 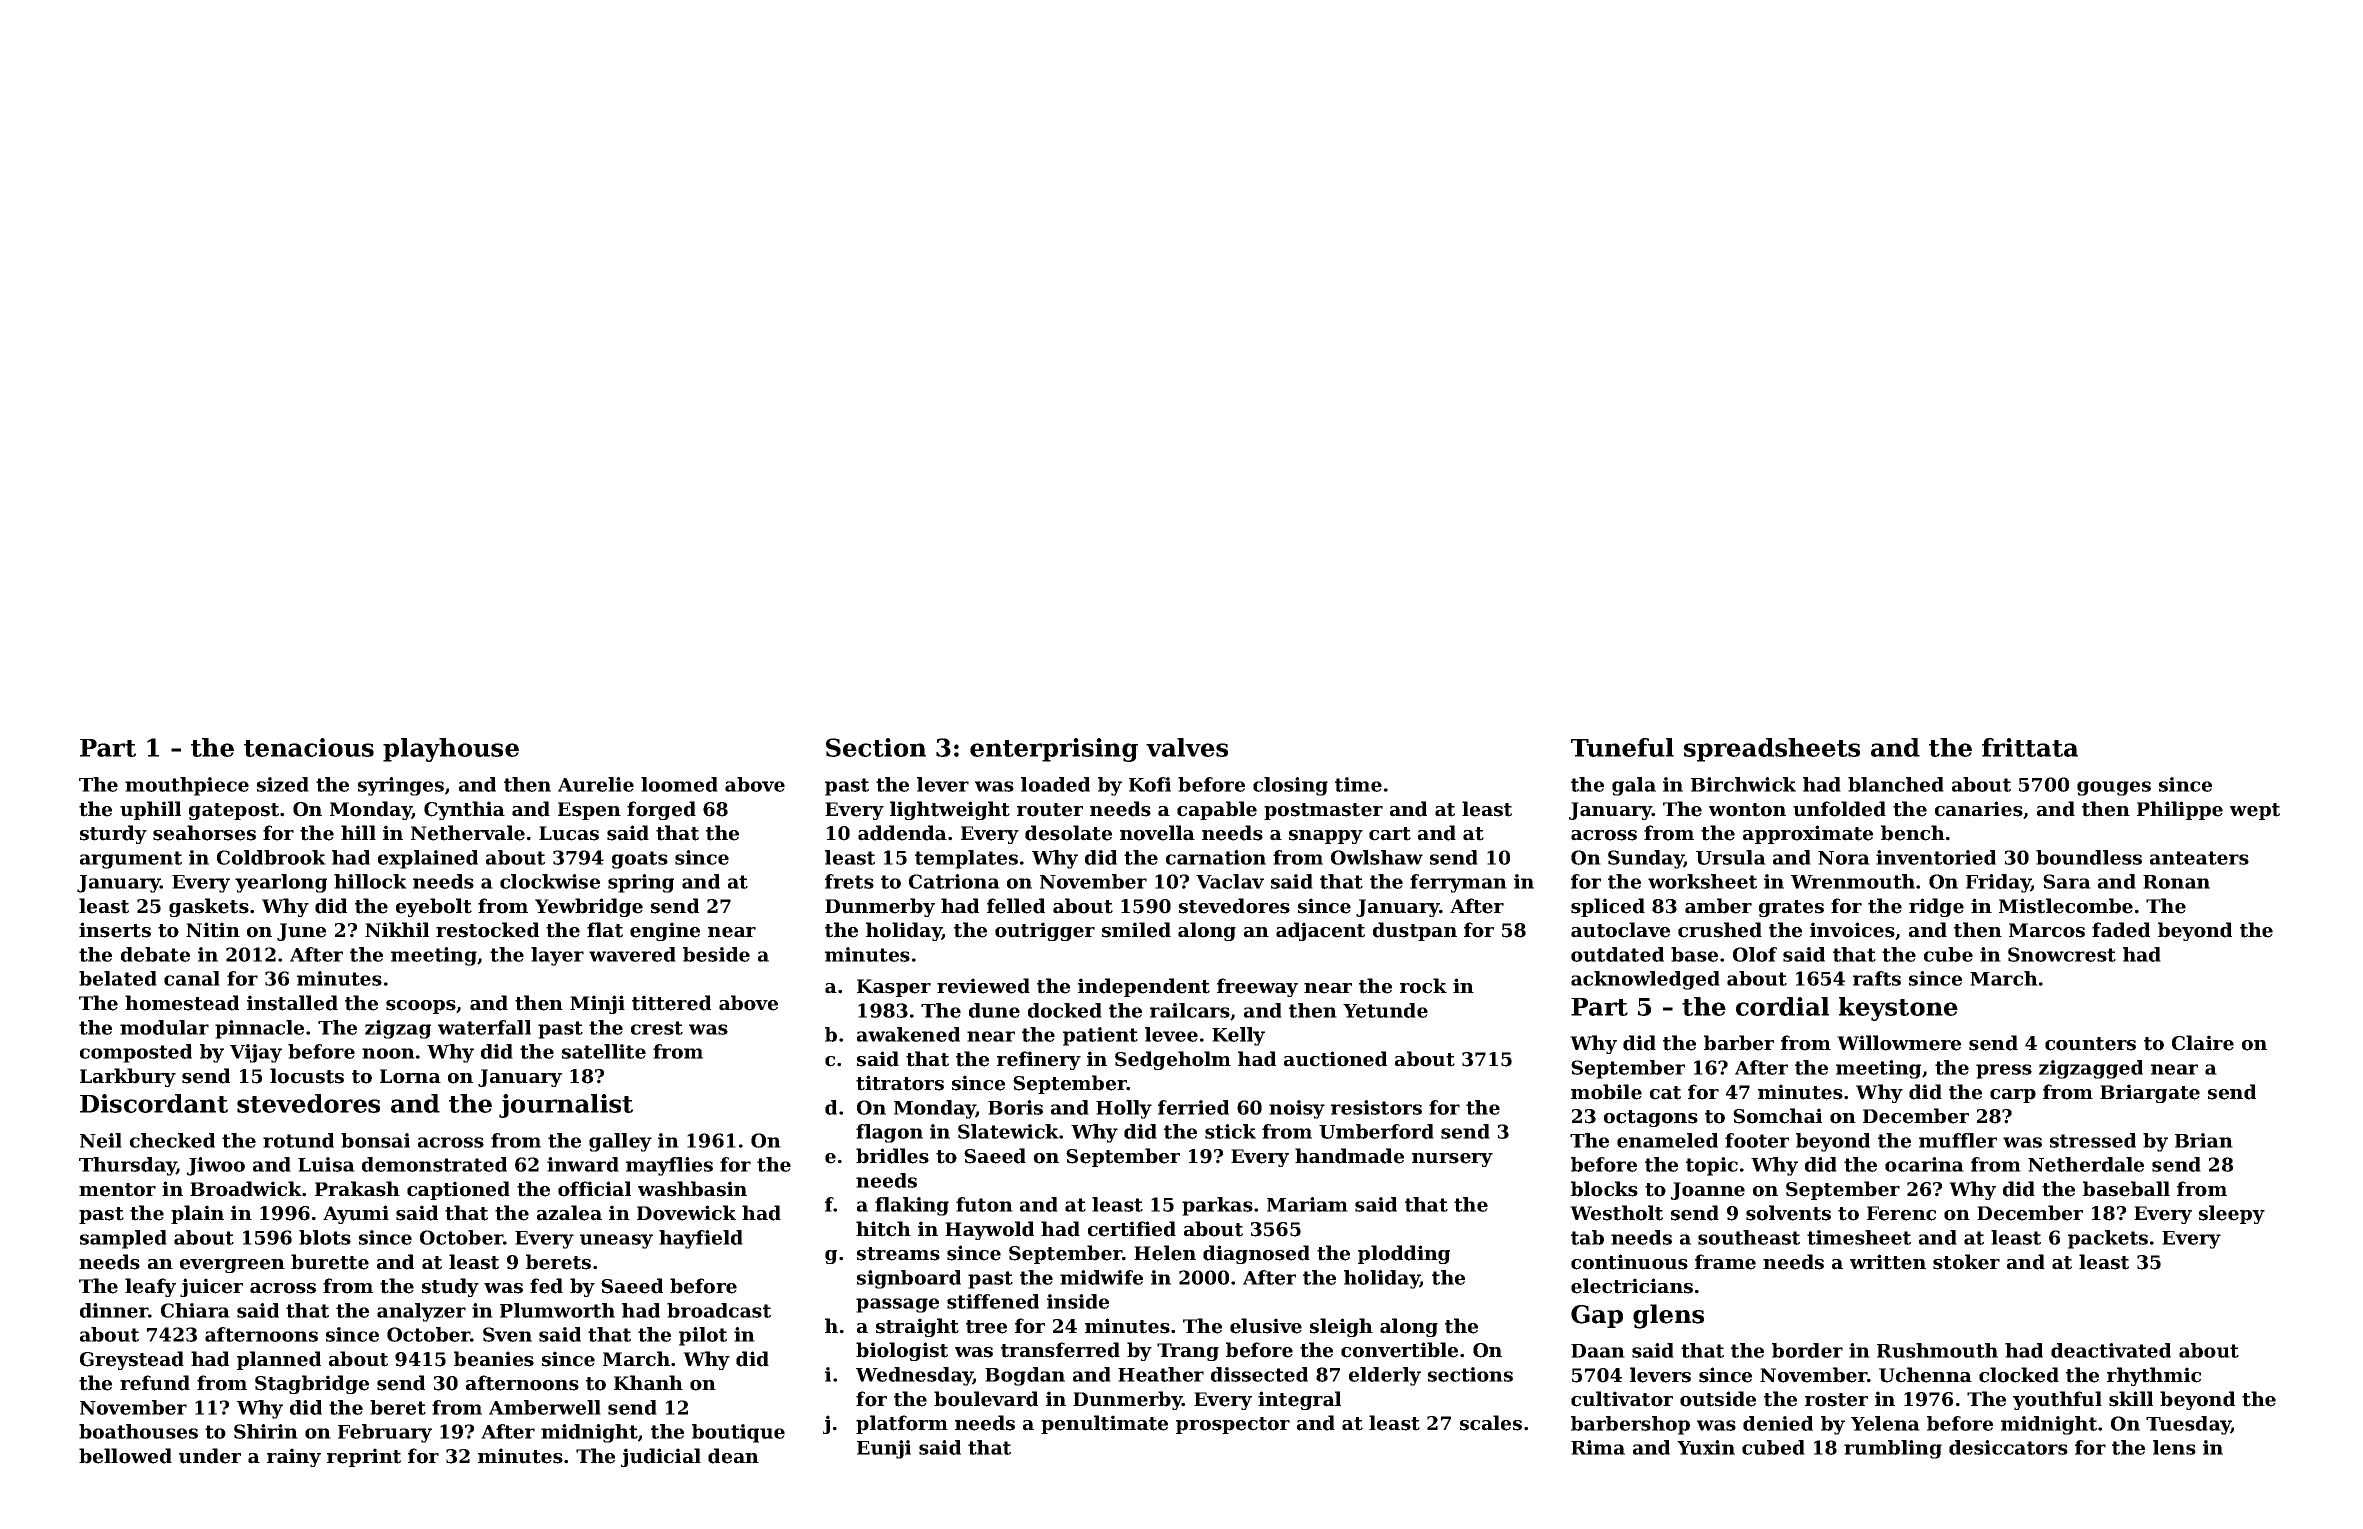 I want to click on youthful, so click(x=2057, y=1400).
